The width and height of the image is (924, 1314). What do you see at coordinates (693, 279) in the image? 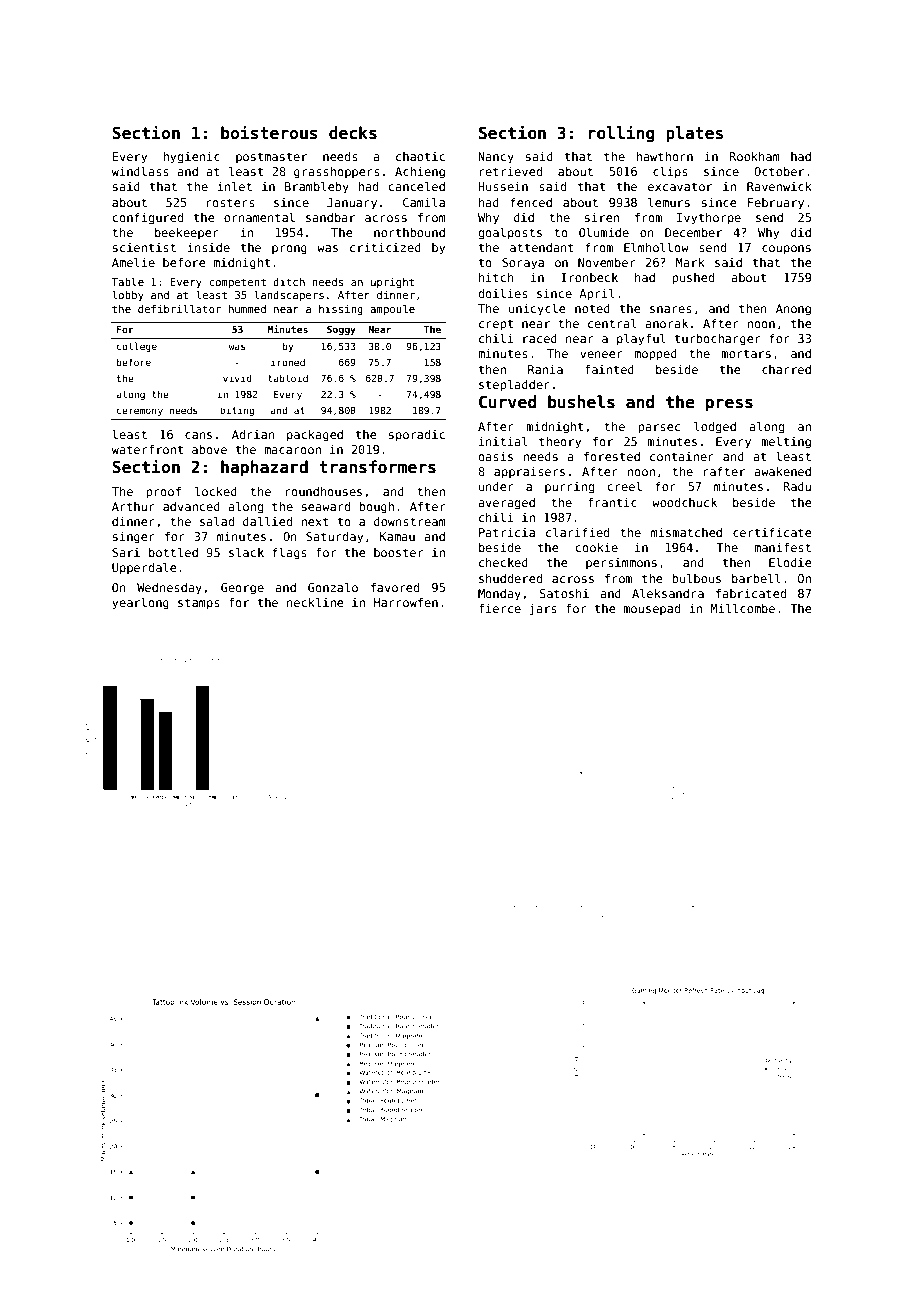
I see `pushed` at bounding box center [693, 279].
